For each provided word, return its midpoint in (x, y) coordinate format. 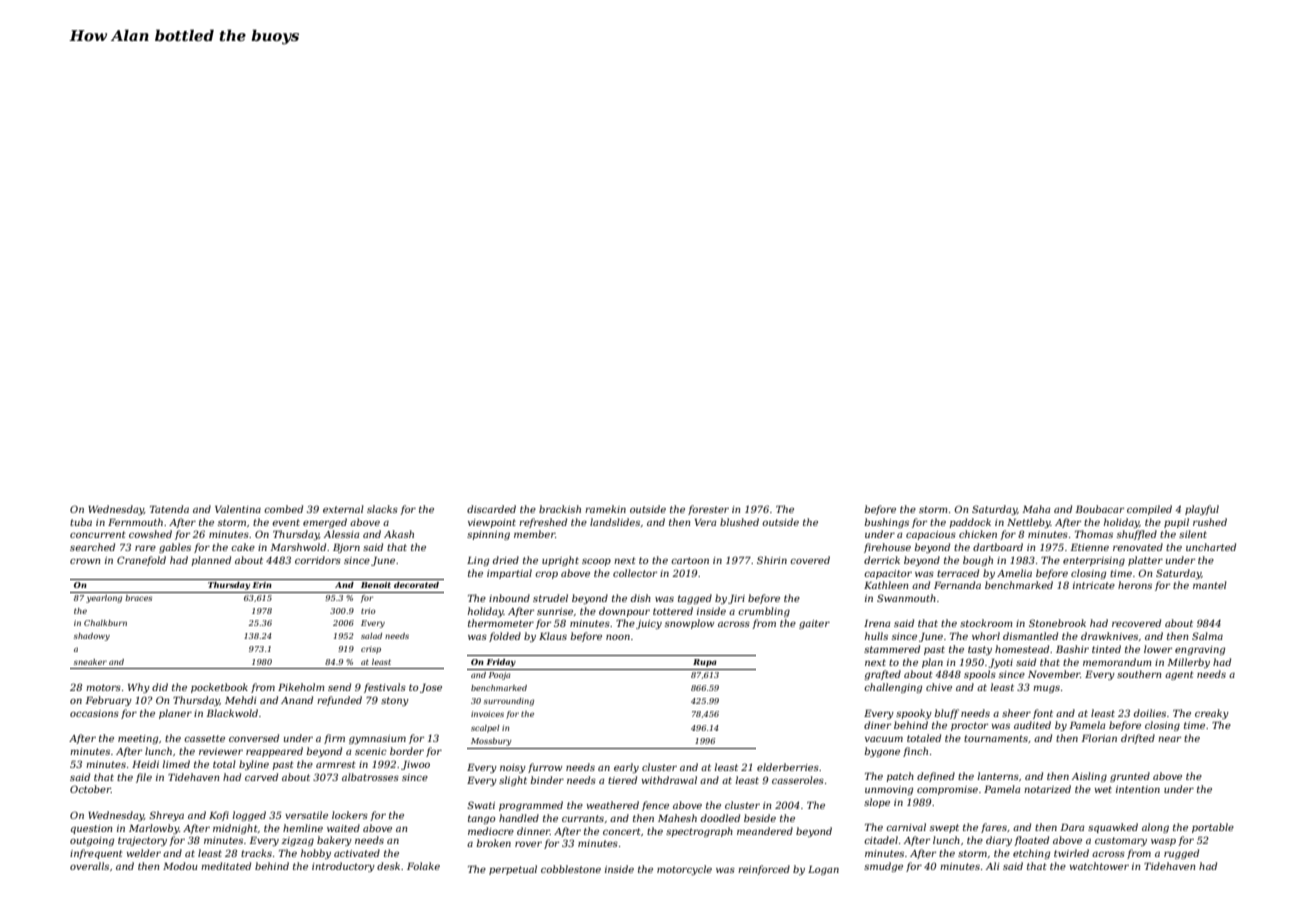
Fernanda (957, 585)
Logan (823, 870)
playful (1202, 510)
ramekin (605, 509)
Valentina (238, 509)
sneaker (90, 662)
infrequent (96, 854)
